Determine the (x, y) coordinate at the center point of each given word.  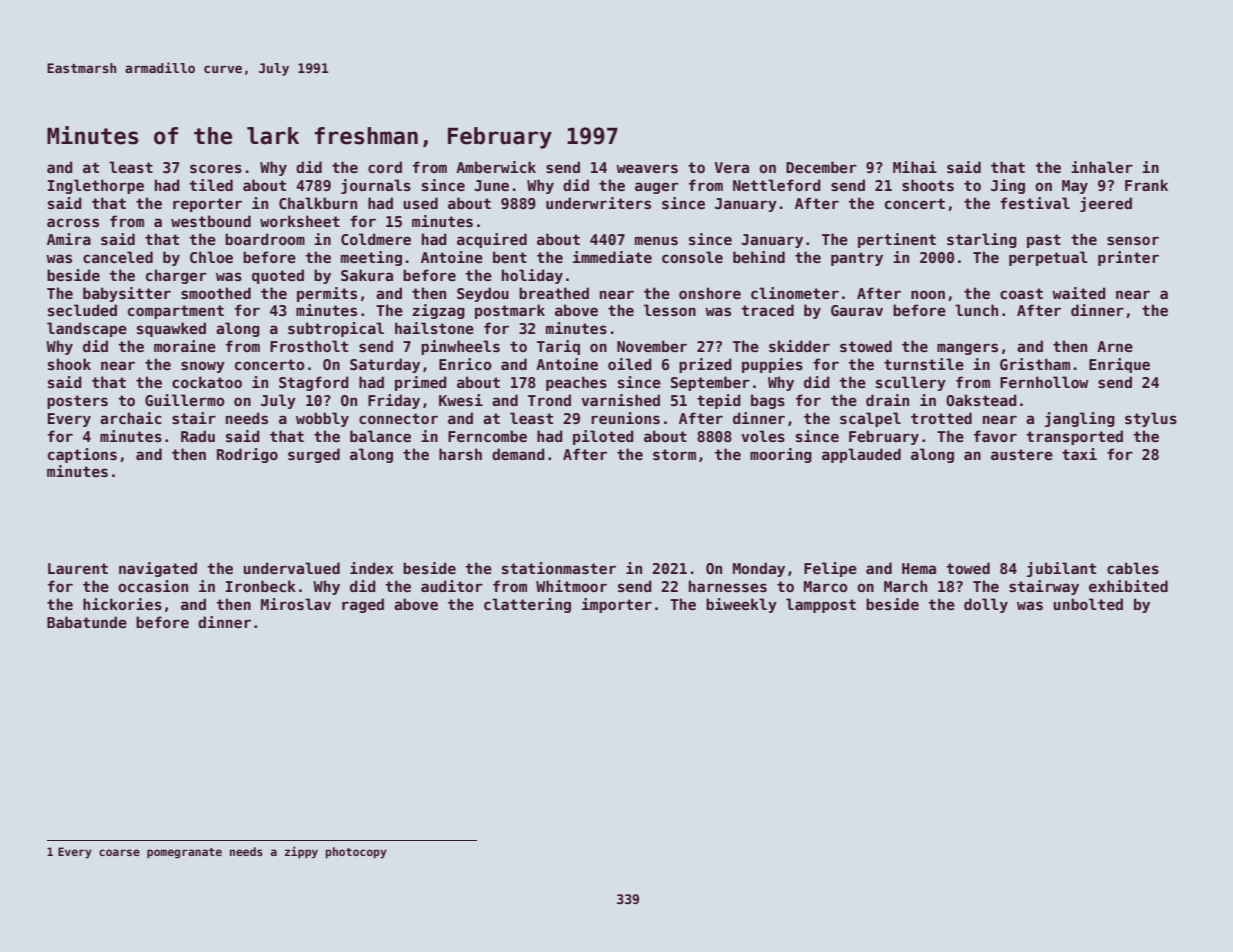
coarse (119, 852)
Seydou (483, 294)
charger (176, 276)
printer (1128, 258)
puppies (772, 365)
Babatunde (87, 622)
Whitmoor (571, 586)
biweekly (741, 605)
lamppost (821, 605)
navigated (158, 569)
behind (759, 257)
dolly (986, 605)
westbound (211, 221)
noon (928, 294)
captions (82, 455)
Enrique (1119, 365)
